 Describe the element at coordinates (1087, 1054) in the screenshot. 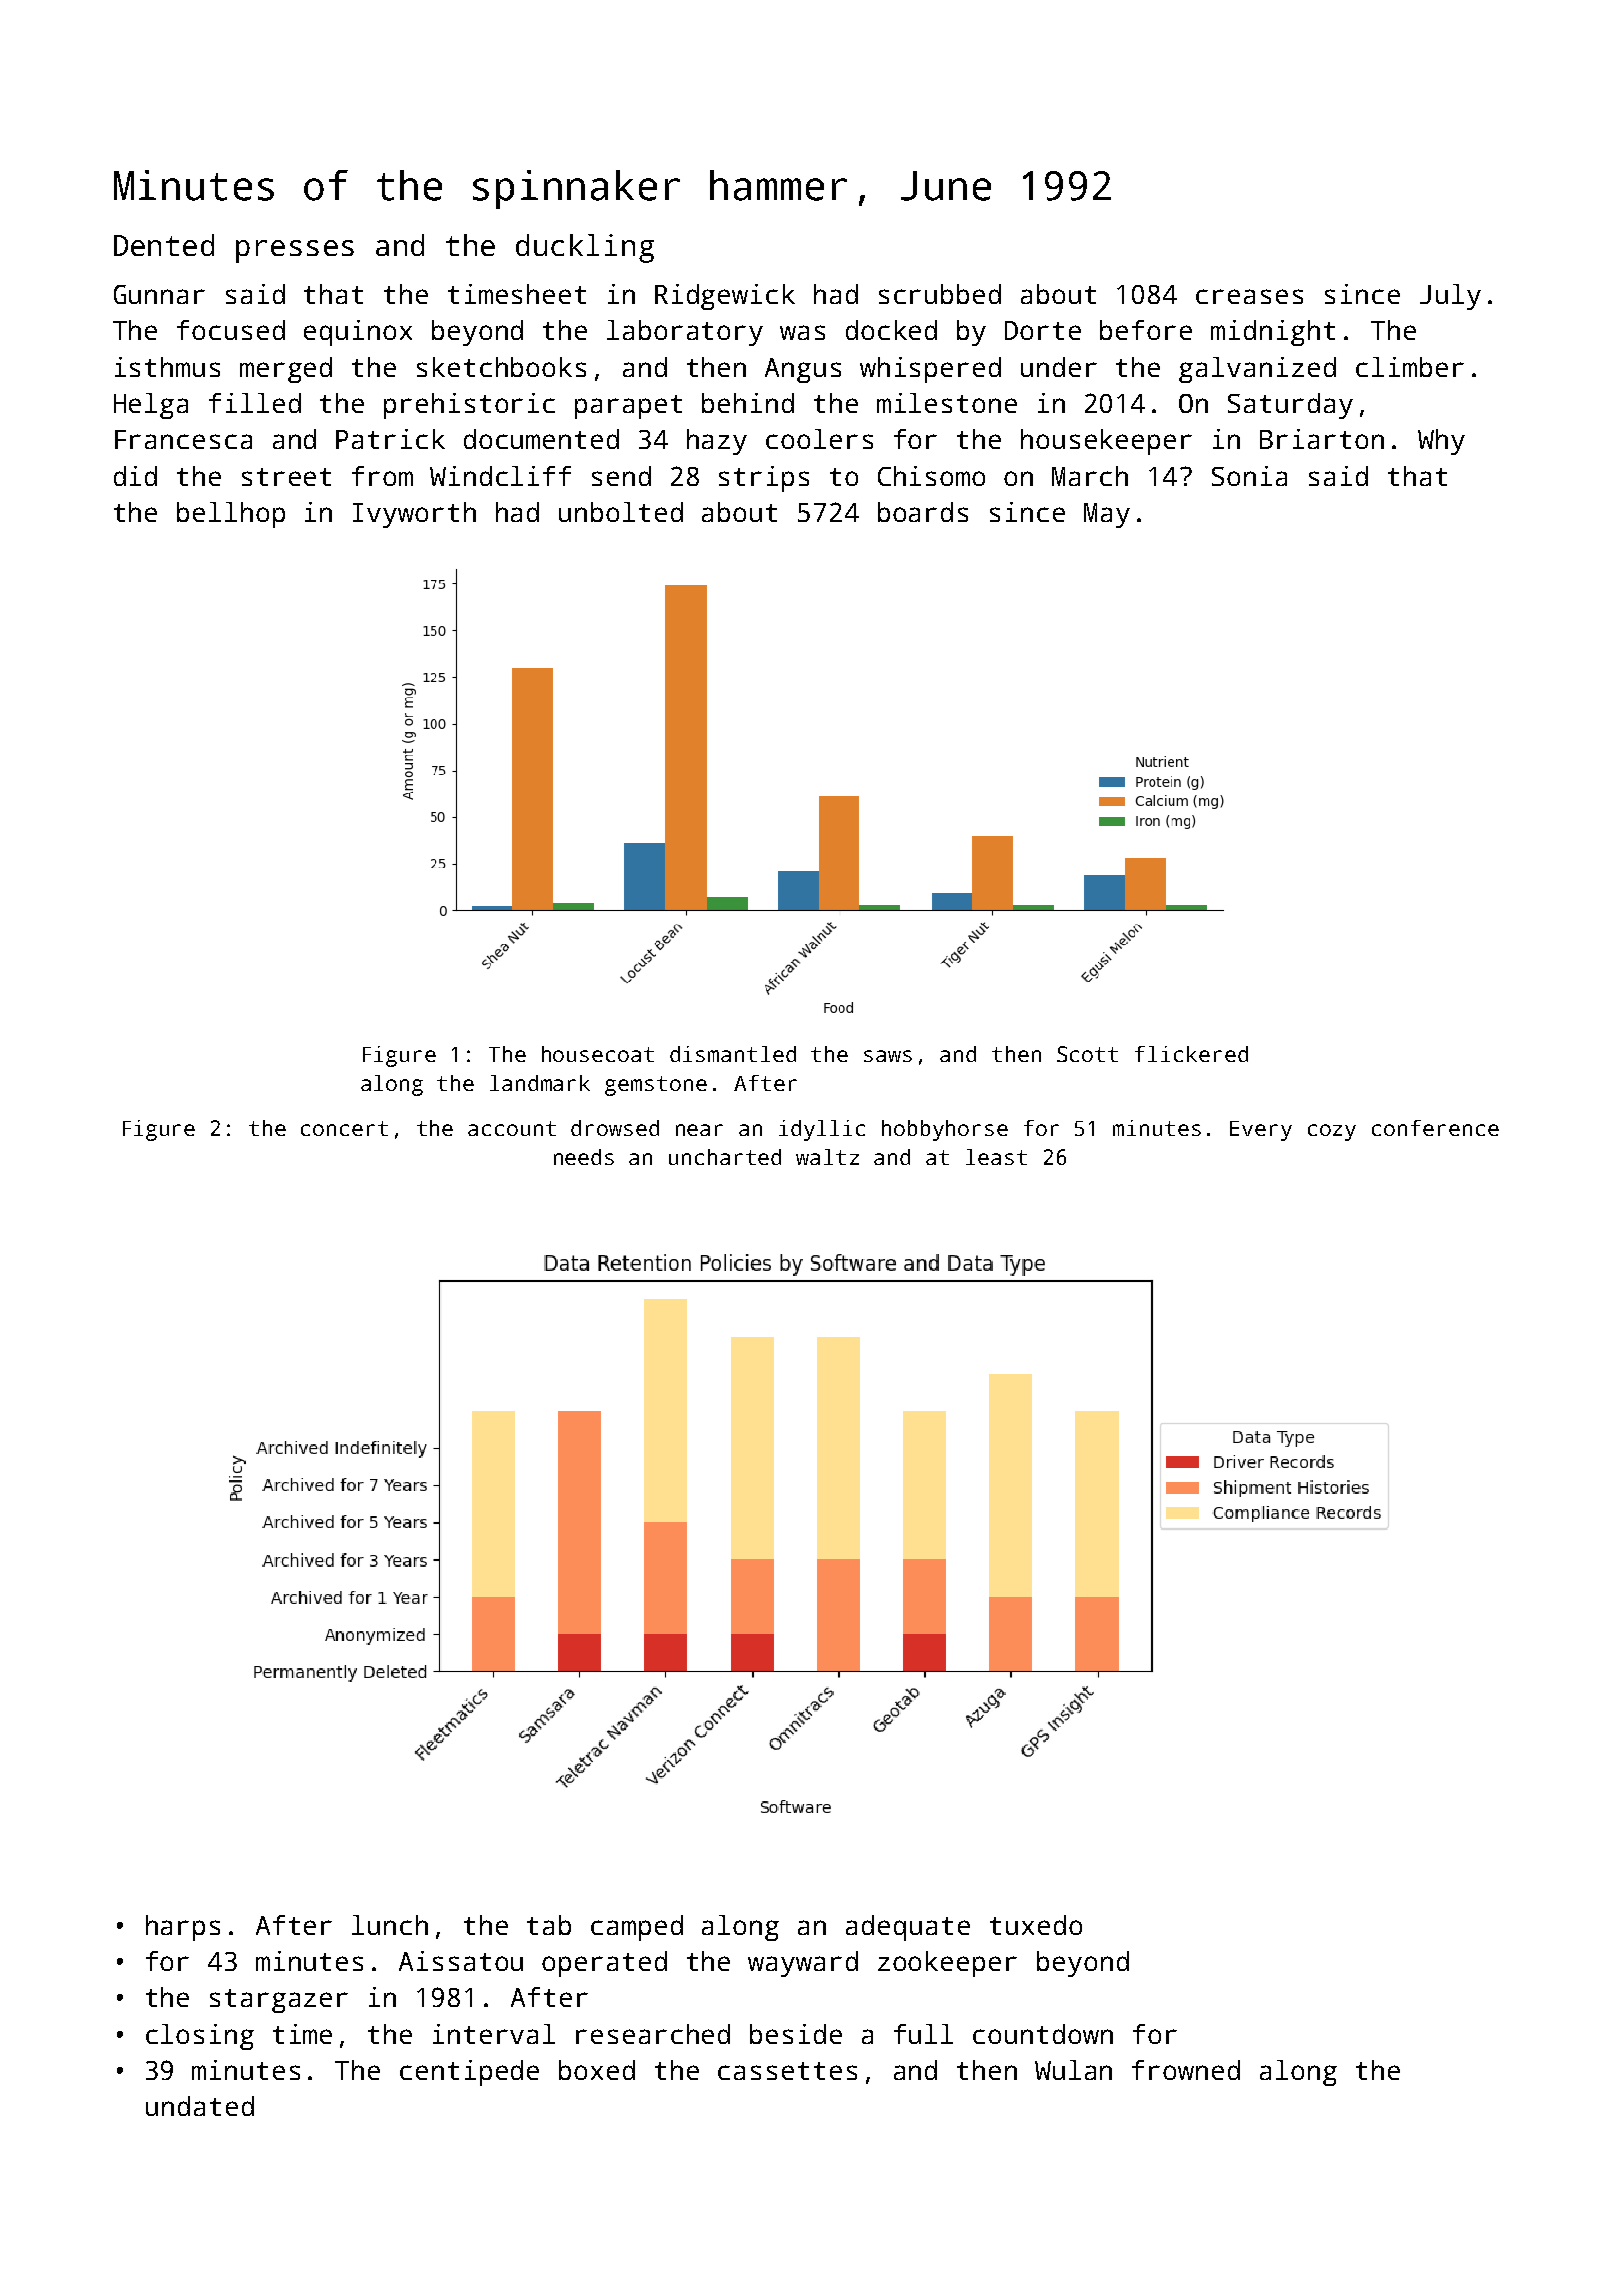

I see `Scott` at that location.
